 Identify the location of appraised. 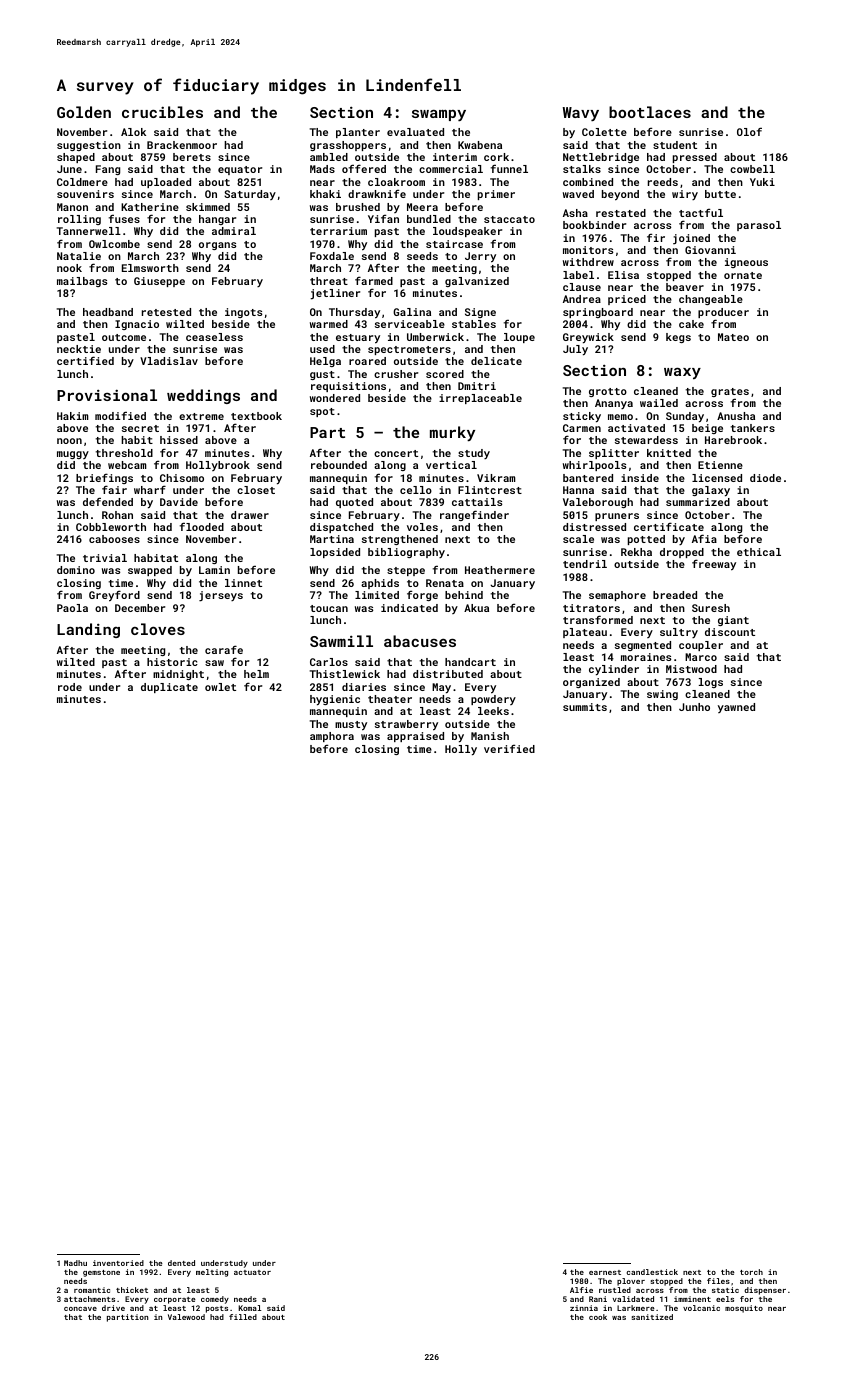
(415, 737).
